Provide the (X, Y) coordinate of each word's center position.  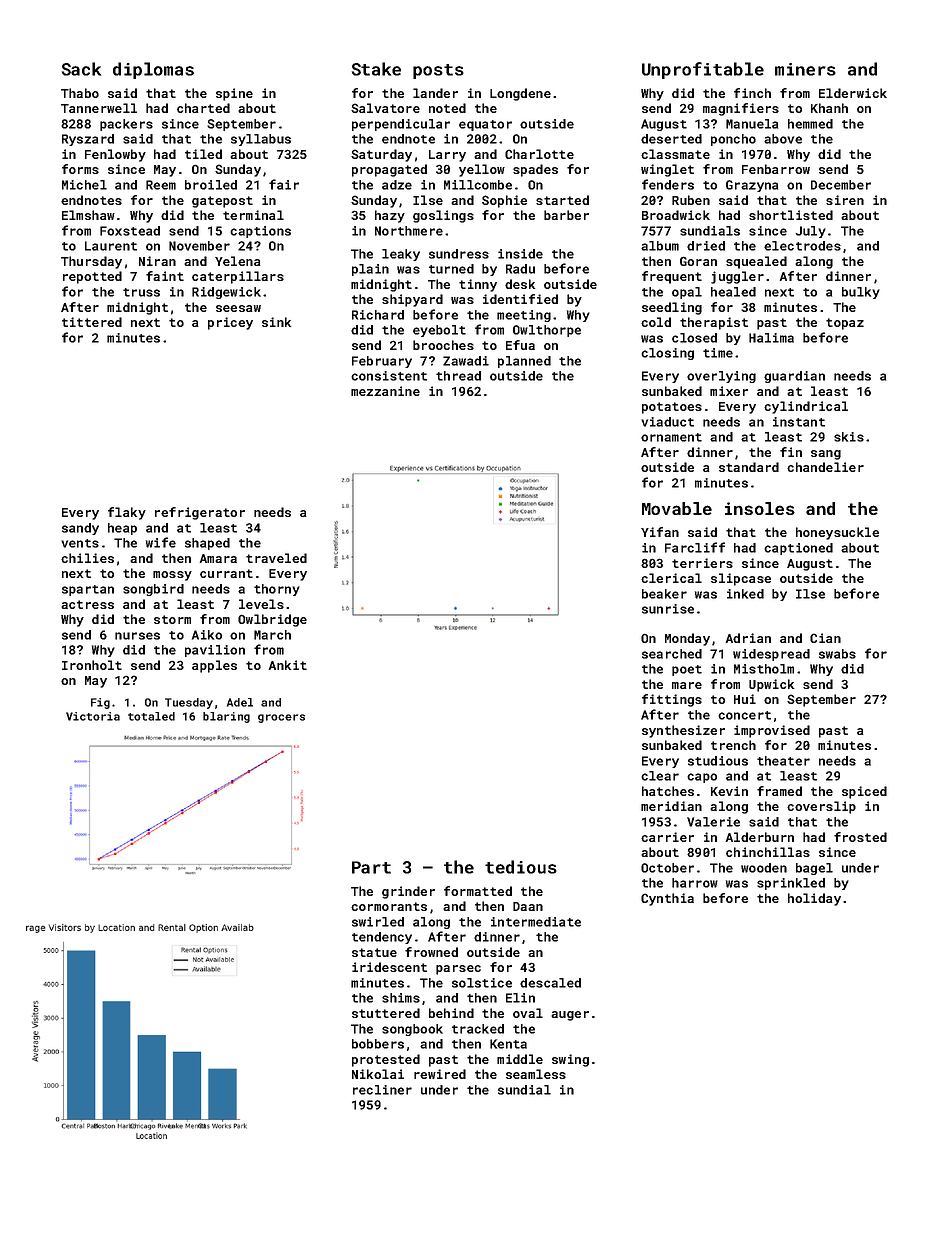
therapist (714, 323)
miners (805, 69)
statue (374, 952)
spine (234, 94)
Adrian (748, 638)
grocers (281, 718)
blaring (226, 717)
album (660, 246)
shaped (207, 544)
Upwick (771, 685)
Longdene (520, 94)
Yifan (660, 532)
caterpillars (238, 277)
